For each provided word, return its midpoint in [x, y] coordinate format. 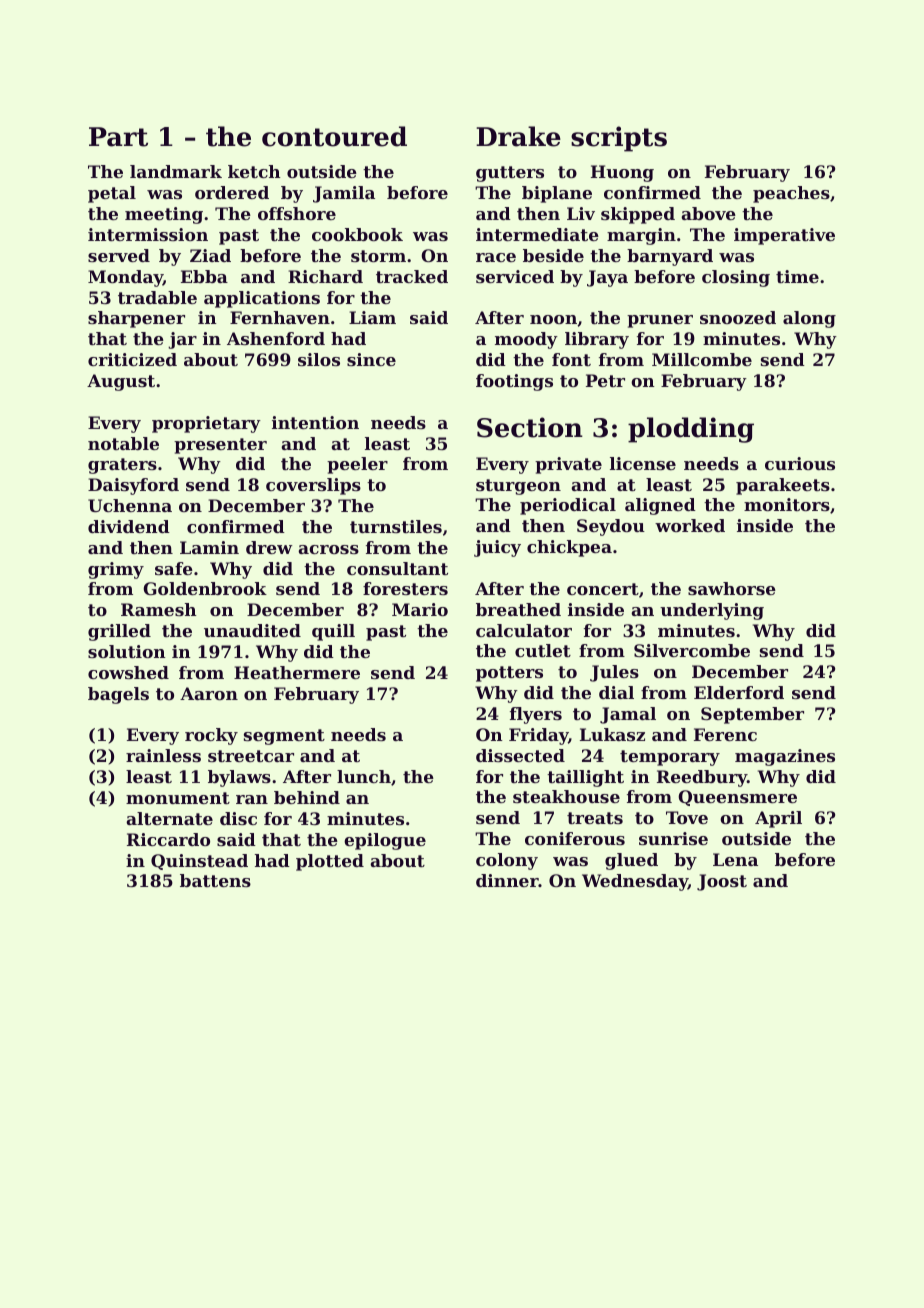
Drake [518, 136]
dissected [520, 755]
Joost [722, 882]
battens [215, 880]
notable [123, 443]
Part [118, 137]
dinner [507, 880]
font [571, 359]
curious [800, 463]
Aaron [209, 693]
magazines [785, 757]
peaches [791, 194]
